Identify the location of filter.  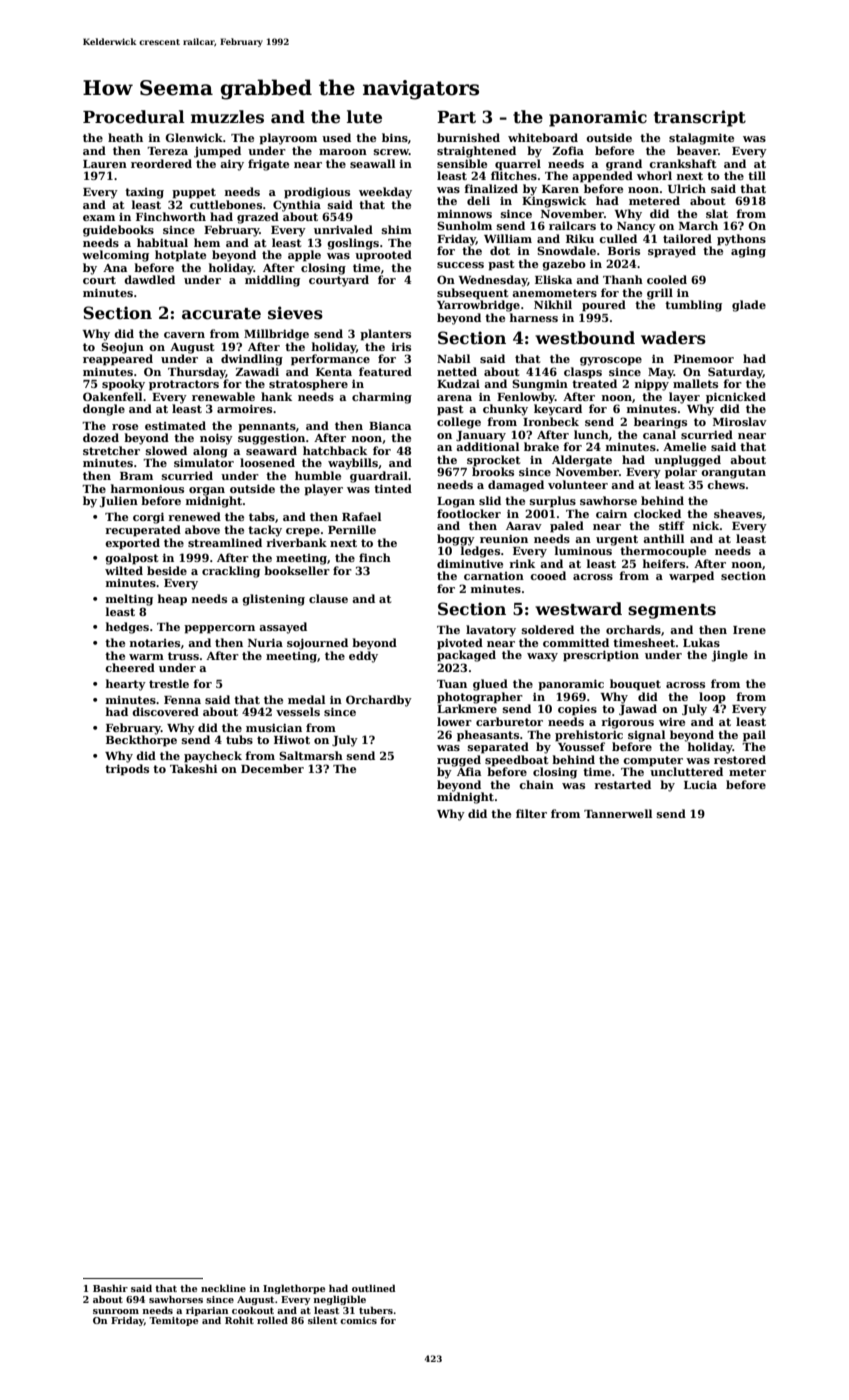
(531, 813).
